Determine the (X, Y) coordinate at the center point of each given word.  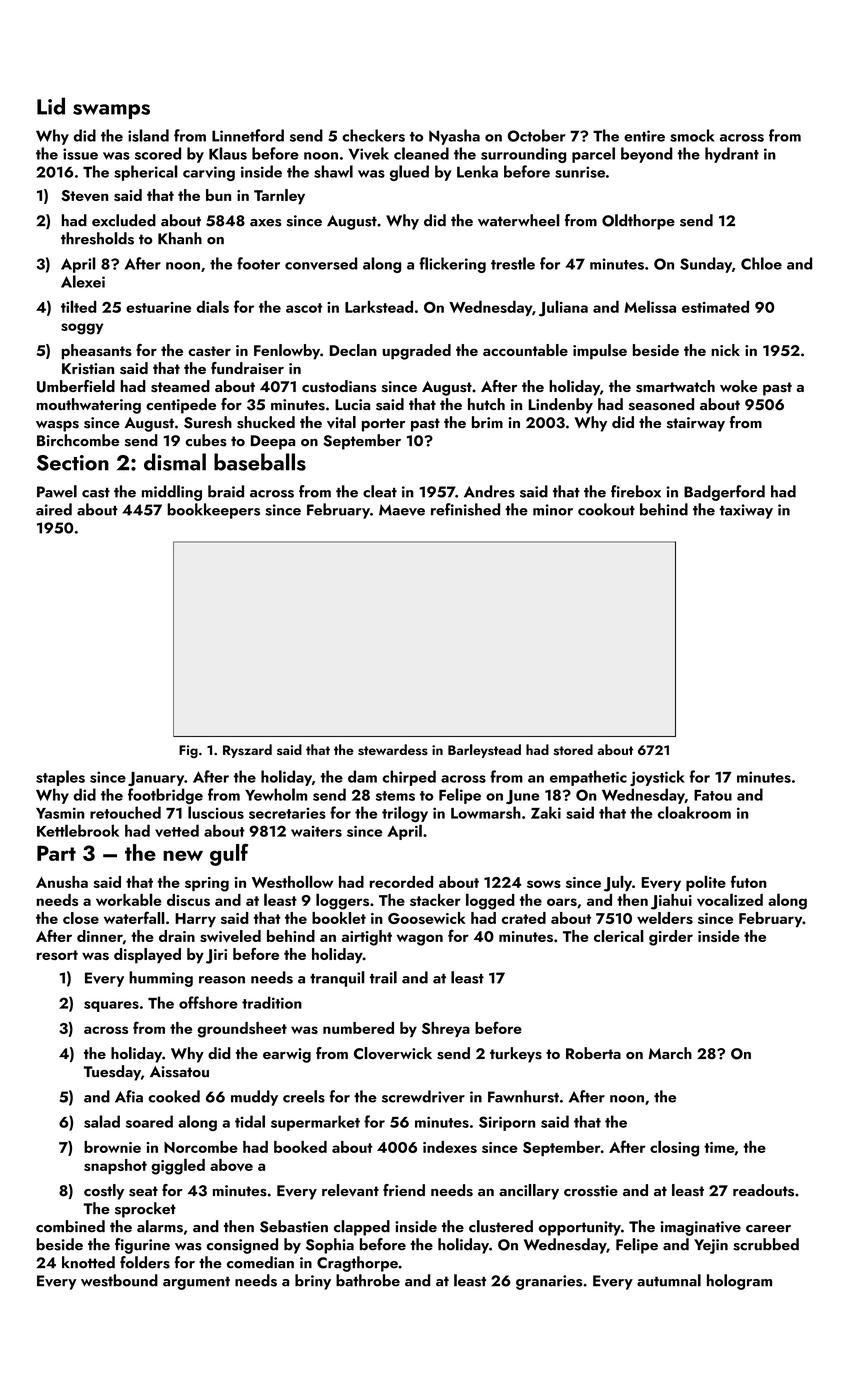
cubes (206, 440)
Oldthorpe (638, 222)
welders (665, 918)
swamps (111, 111)
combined (70, 1226)
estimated (715, 306)
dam (362, 776)
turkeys (516, 1055)
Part (56, 853)
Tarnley (279, 197)
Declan (353, 350)
